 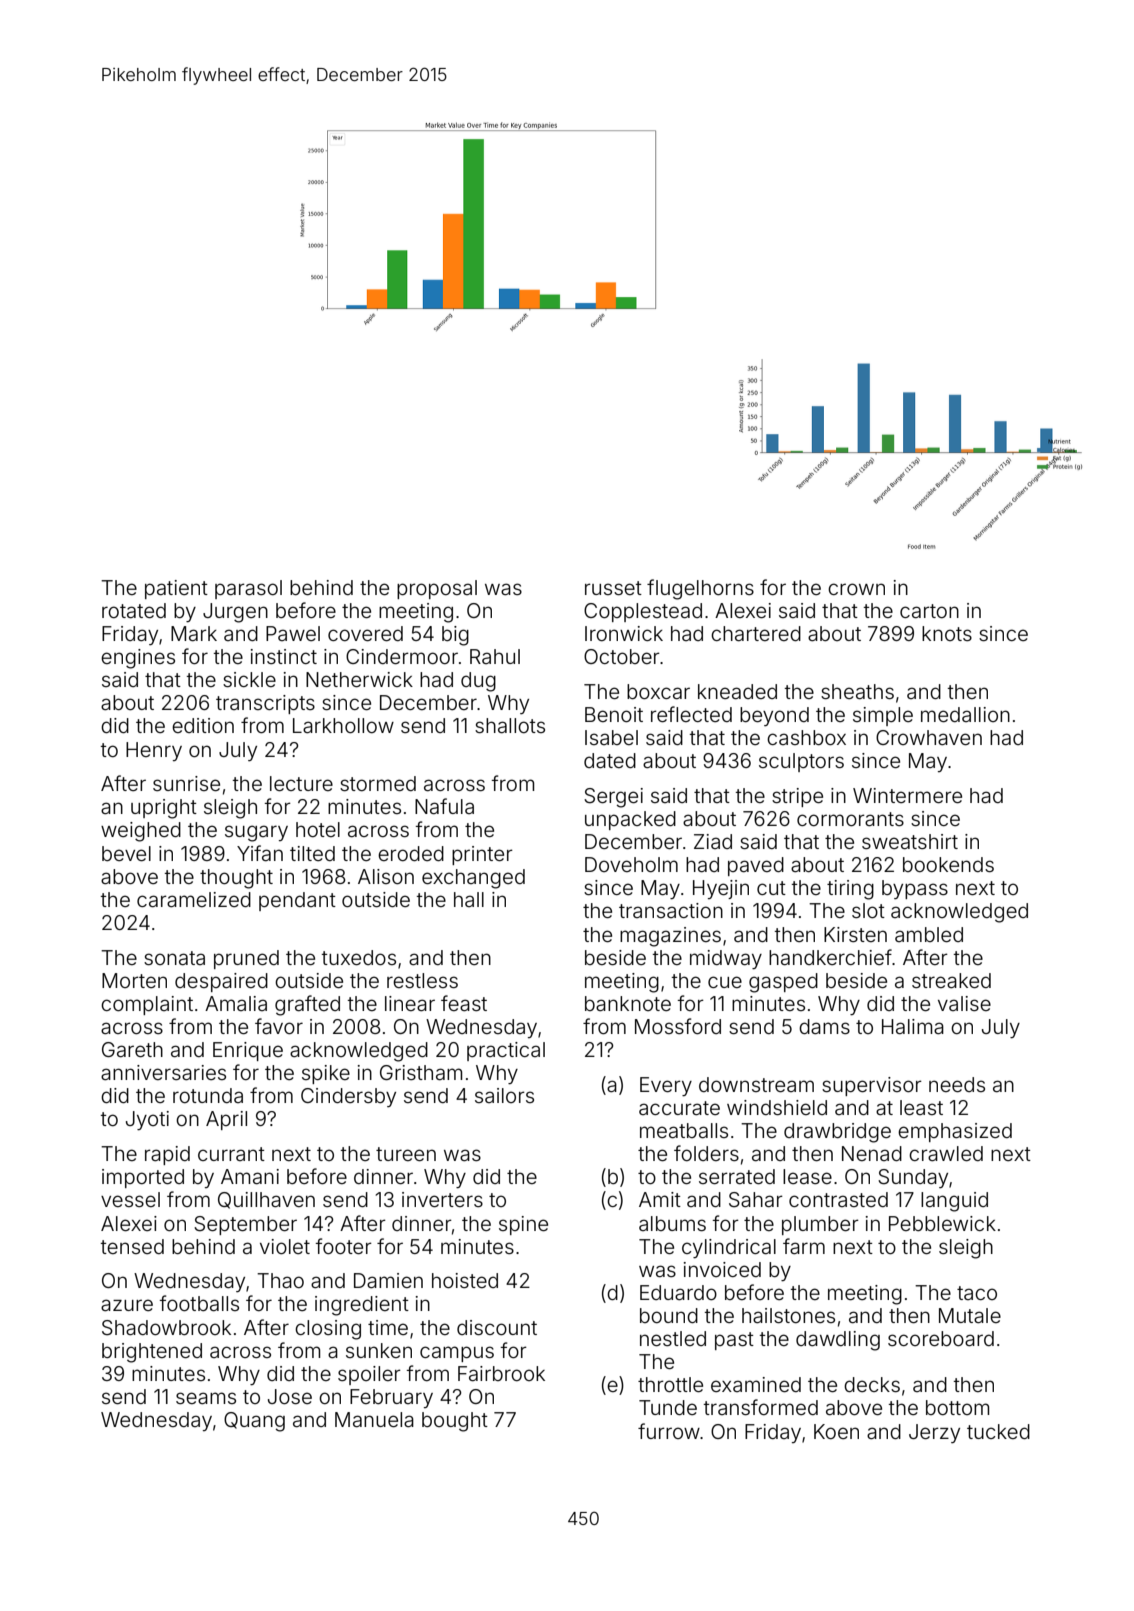 I want to click on Benoit, so click(x=614, y=714).
